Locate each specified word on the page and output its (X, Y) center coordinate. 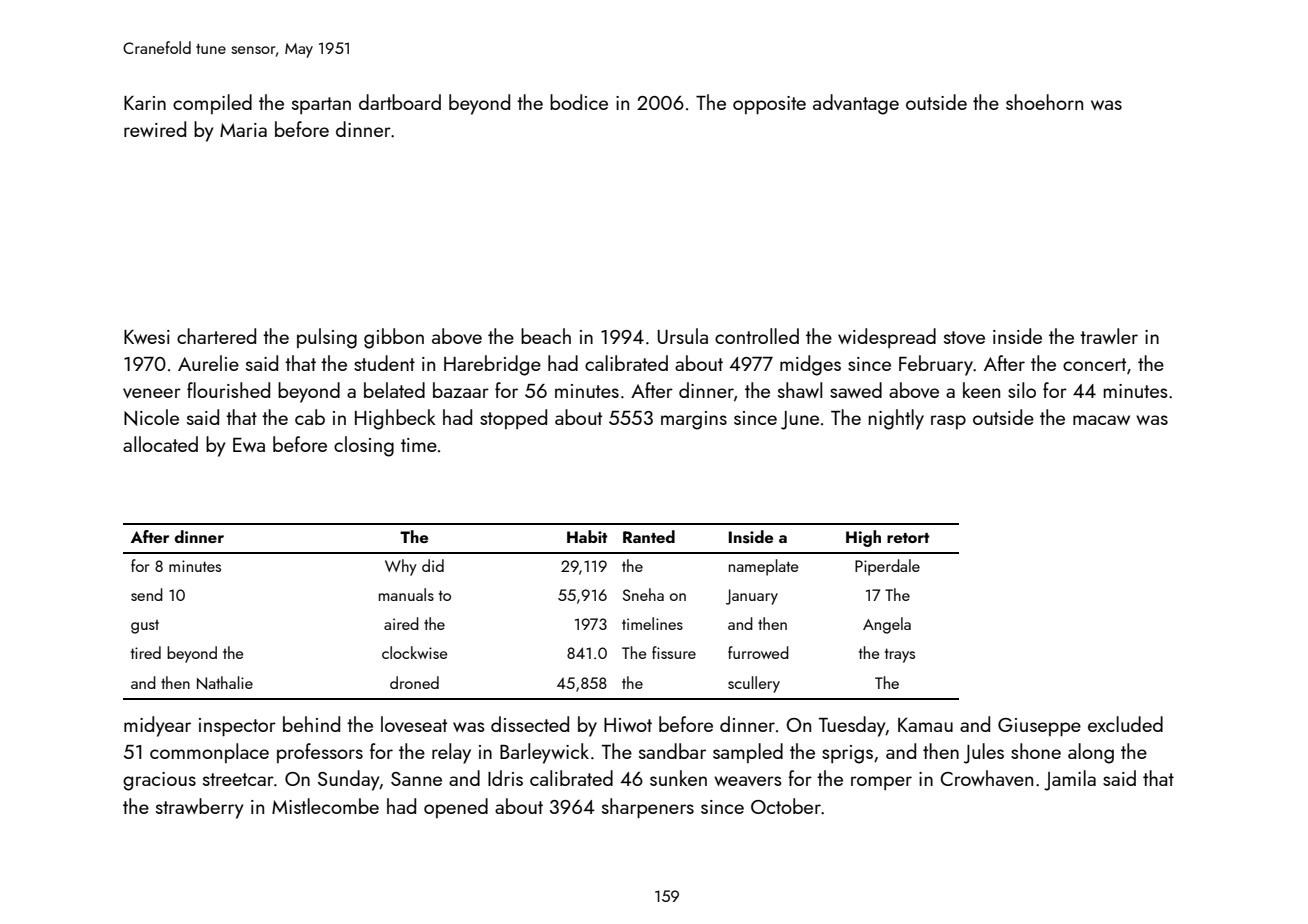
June (800, 420)
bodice (579, 102)
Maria (243, 130)
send (147, 594)
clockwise (415, 652)
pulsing (327, 338)
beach (546, 336)
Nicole (151, 417)
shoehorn (1044, 102)
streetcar (238, 779)
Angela (887, 625)
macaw (1101, 420)
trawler (1109, 336)
